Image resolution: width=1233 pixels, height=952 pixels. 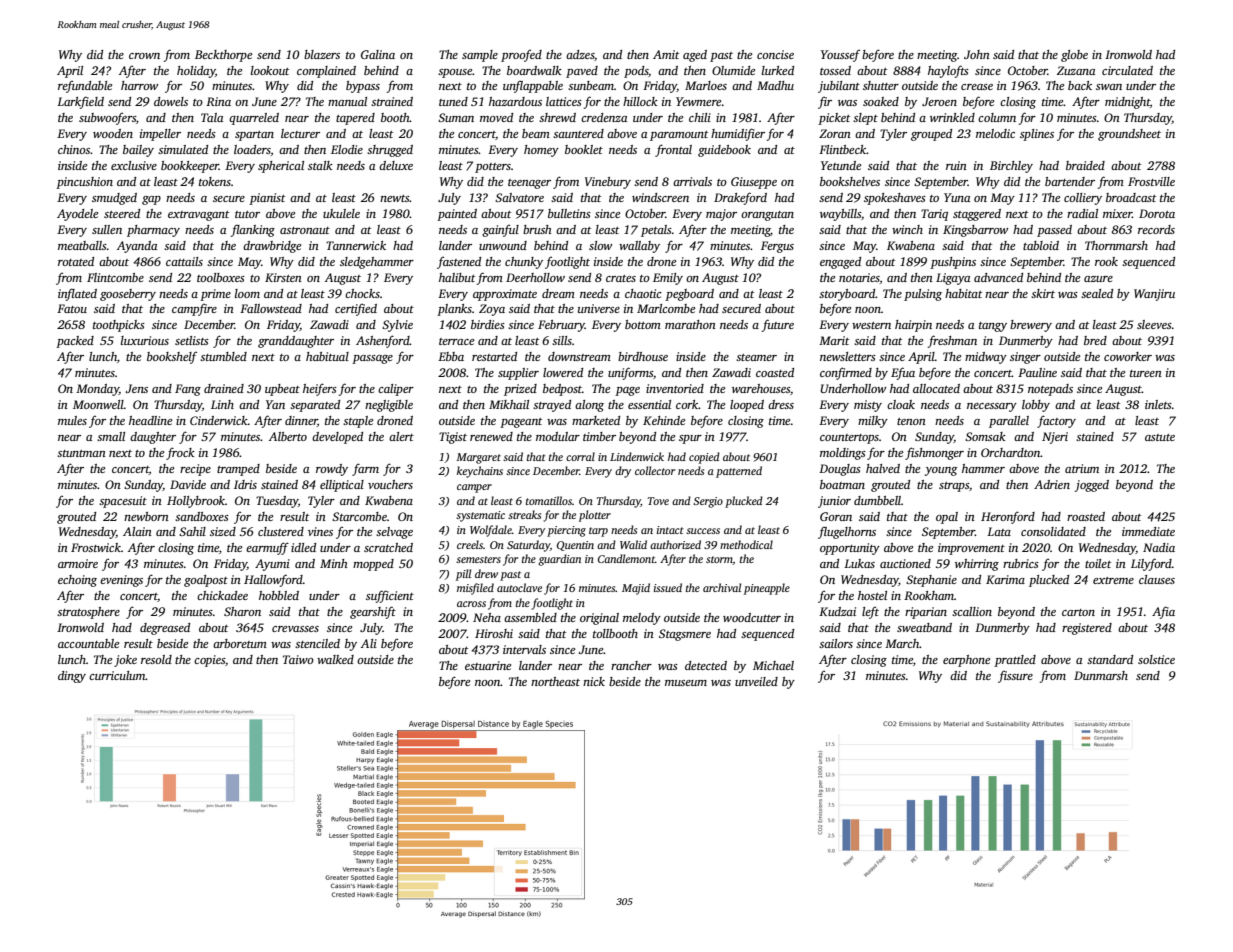 I want to click on wallaby, so click(x=639, y=247).
